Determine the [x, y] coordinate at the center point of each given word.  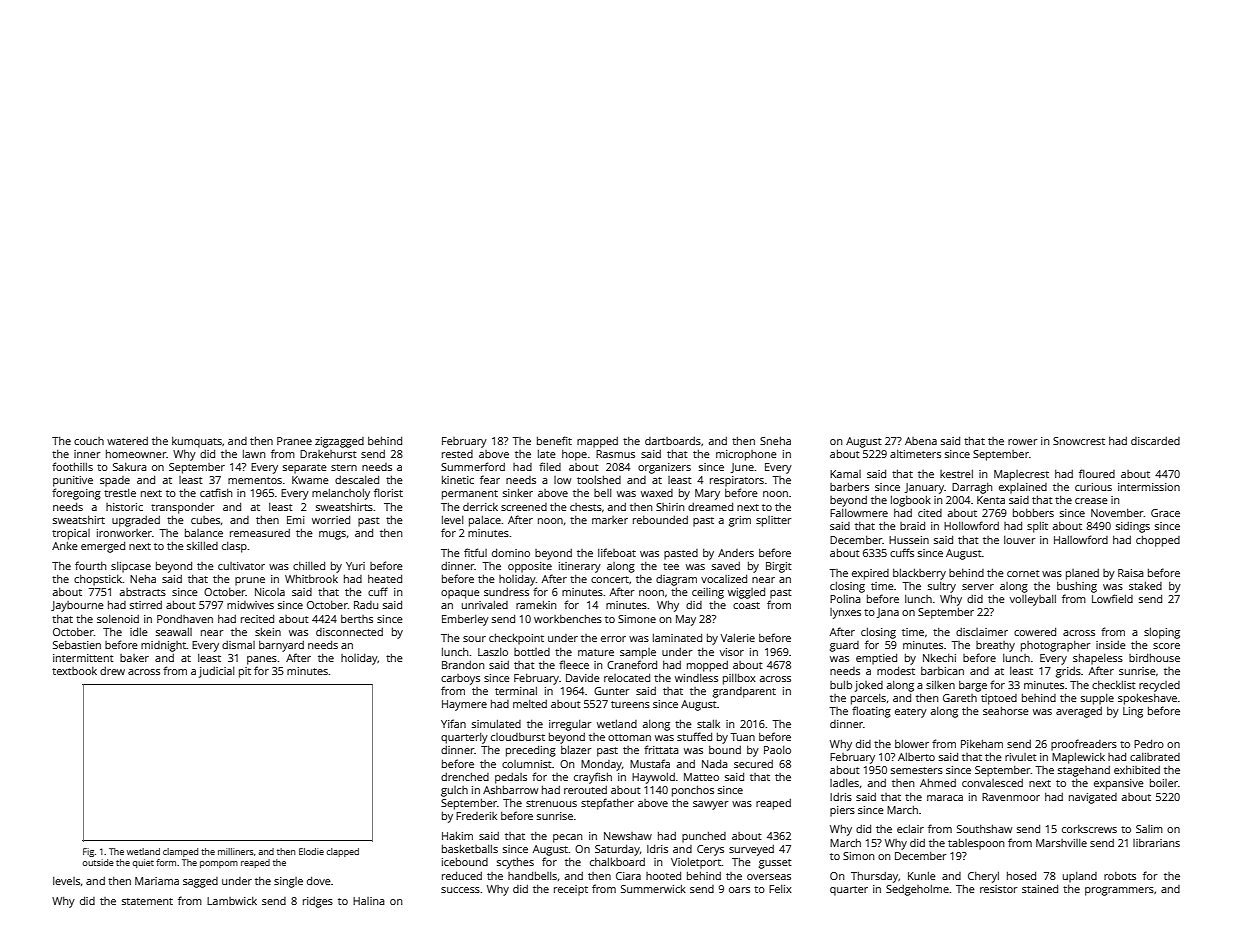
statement [147, 901]
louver [1019, 540]
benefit [554, 440]
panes [262, 660]
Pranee [294, 441]
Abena [921, 441]
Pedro [1149, 743]
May [686, 620]
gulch [454, 791]
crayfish [593, 778]
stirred [146, 605]
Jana [888, 613]
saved [726, 566]
